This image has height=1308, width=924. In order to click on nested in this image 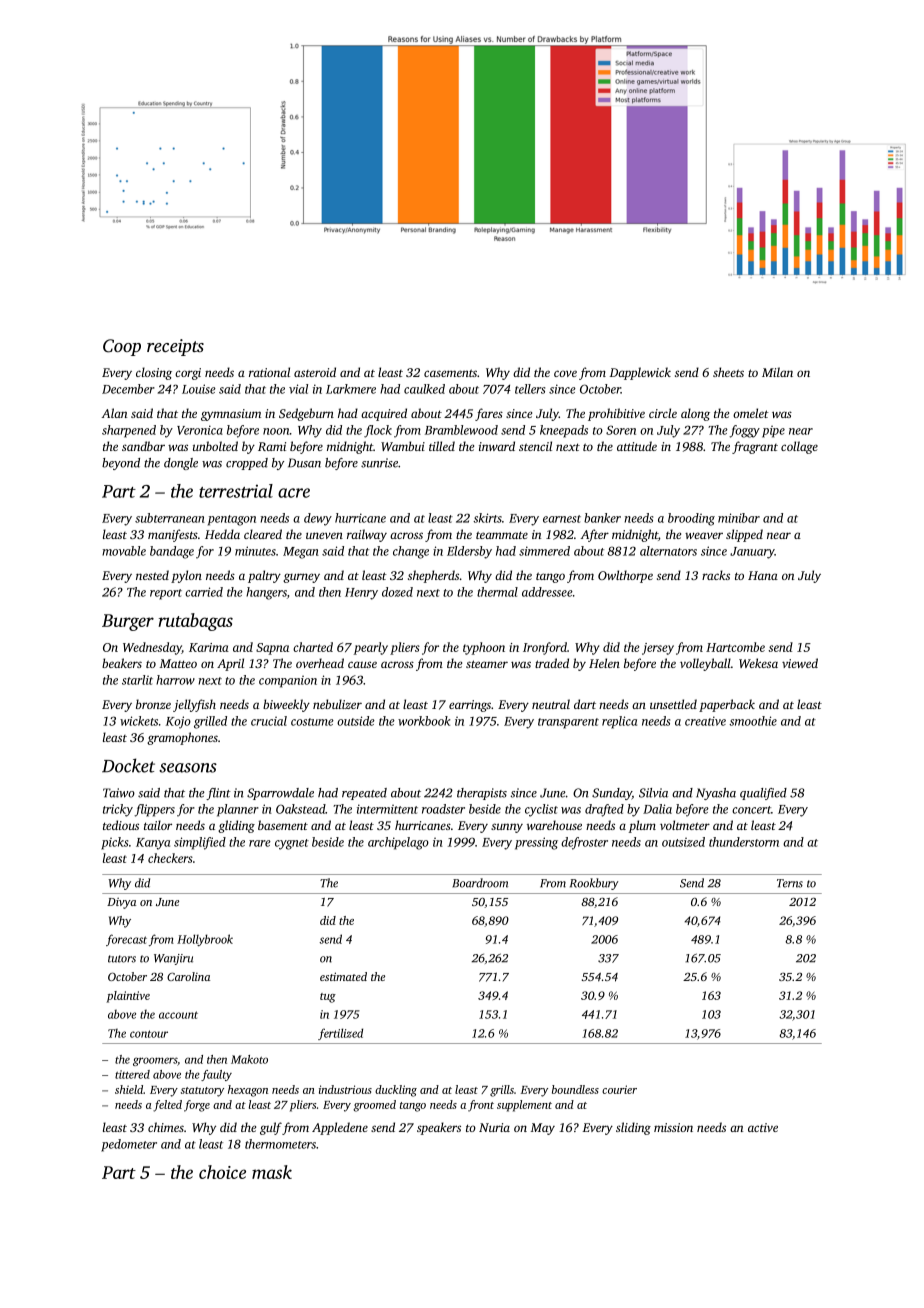, I will do `click(152, 575)`.
